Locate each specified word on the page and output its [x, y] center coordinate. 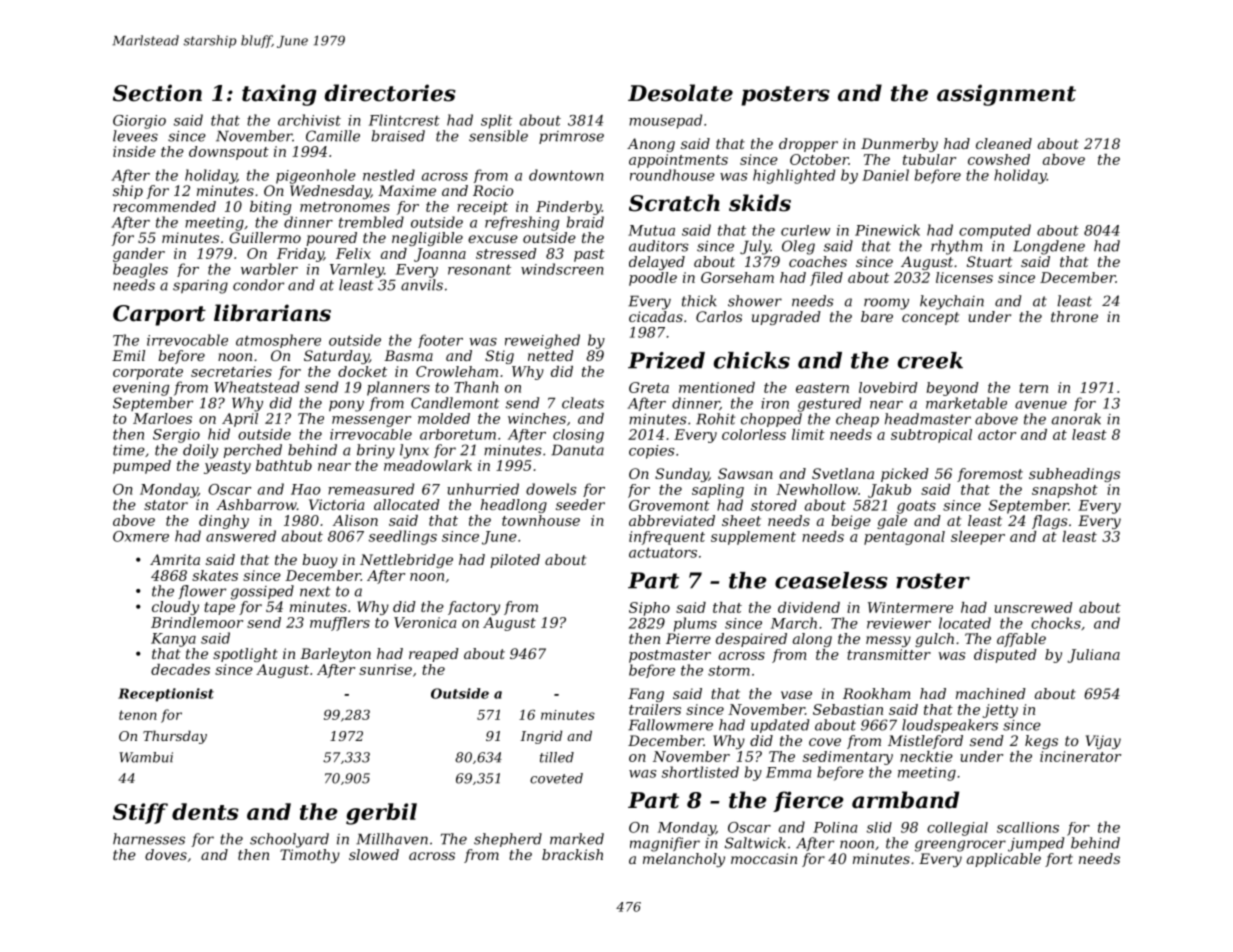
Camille [333, 136]
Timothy [310, 856]
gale [892, 522]
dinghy [224, 522]
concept [930, 318]
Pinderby [569, 208]
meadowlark [428, 465]
